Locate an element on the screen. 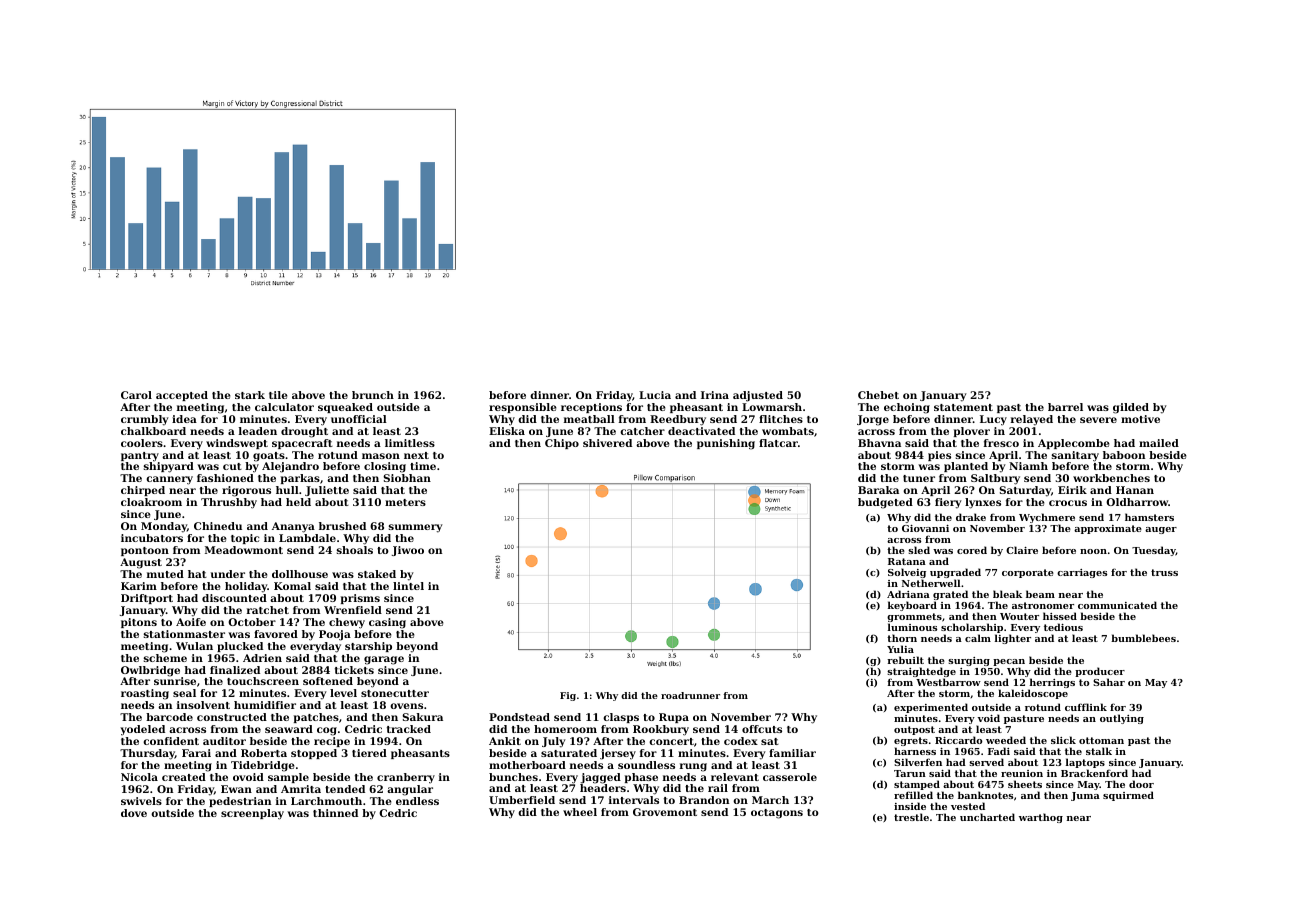  laptops is located at coordinates (1085, 763).
